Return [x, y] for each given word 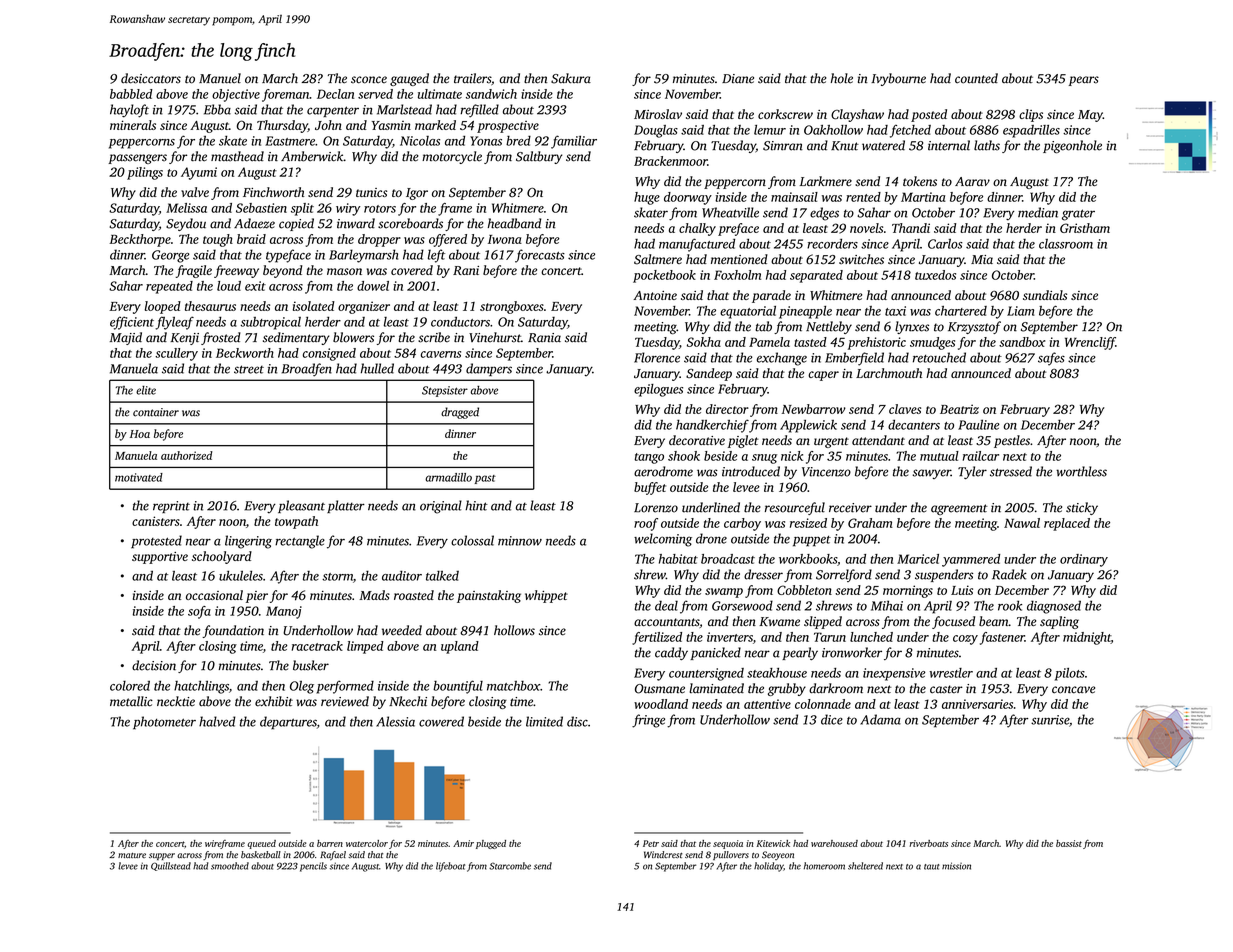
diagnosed [1054, 607]
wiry [348, 209]
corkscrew [785, 114]
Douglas [656, 131]
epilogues [658, 390]
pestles [1012, 441]
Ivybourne [898, 79]
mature [132, 855]
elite [146, 390]
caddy [671, 653]
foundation [233, 631]
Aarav [972, 181]
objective [236, 95]
